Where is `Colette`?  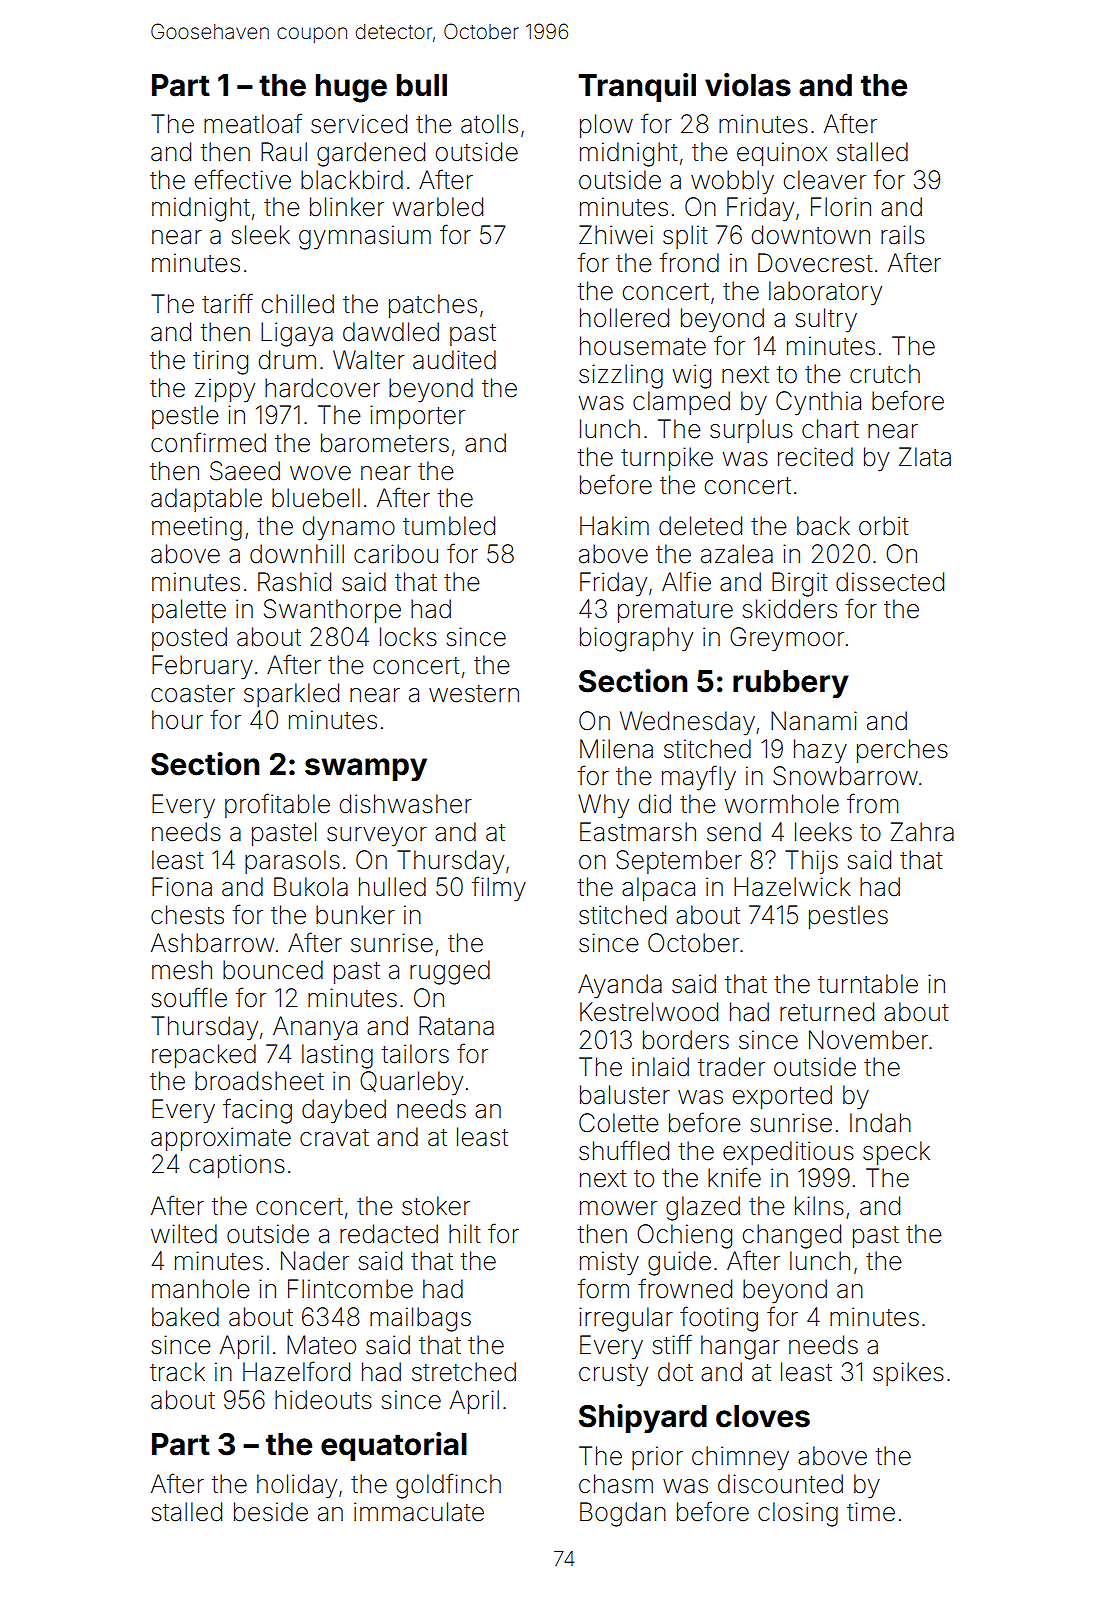
Colette is located at coordinates (619, 1123).
